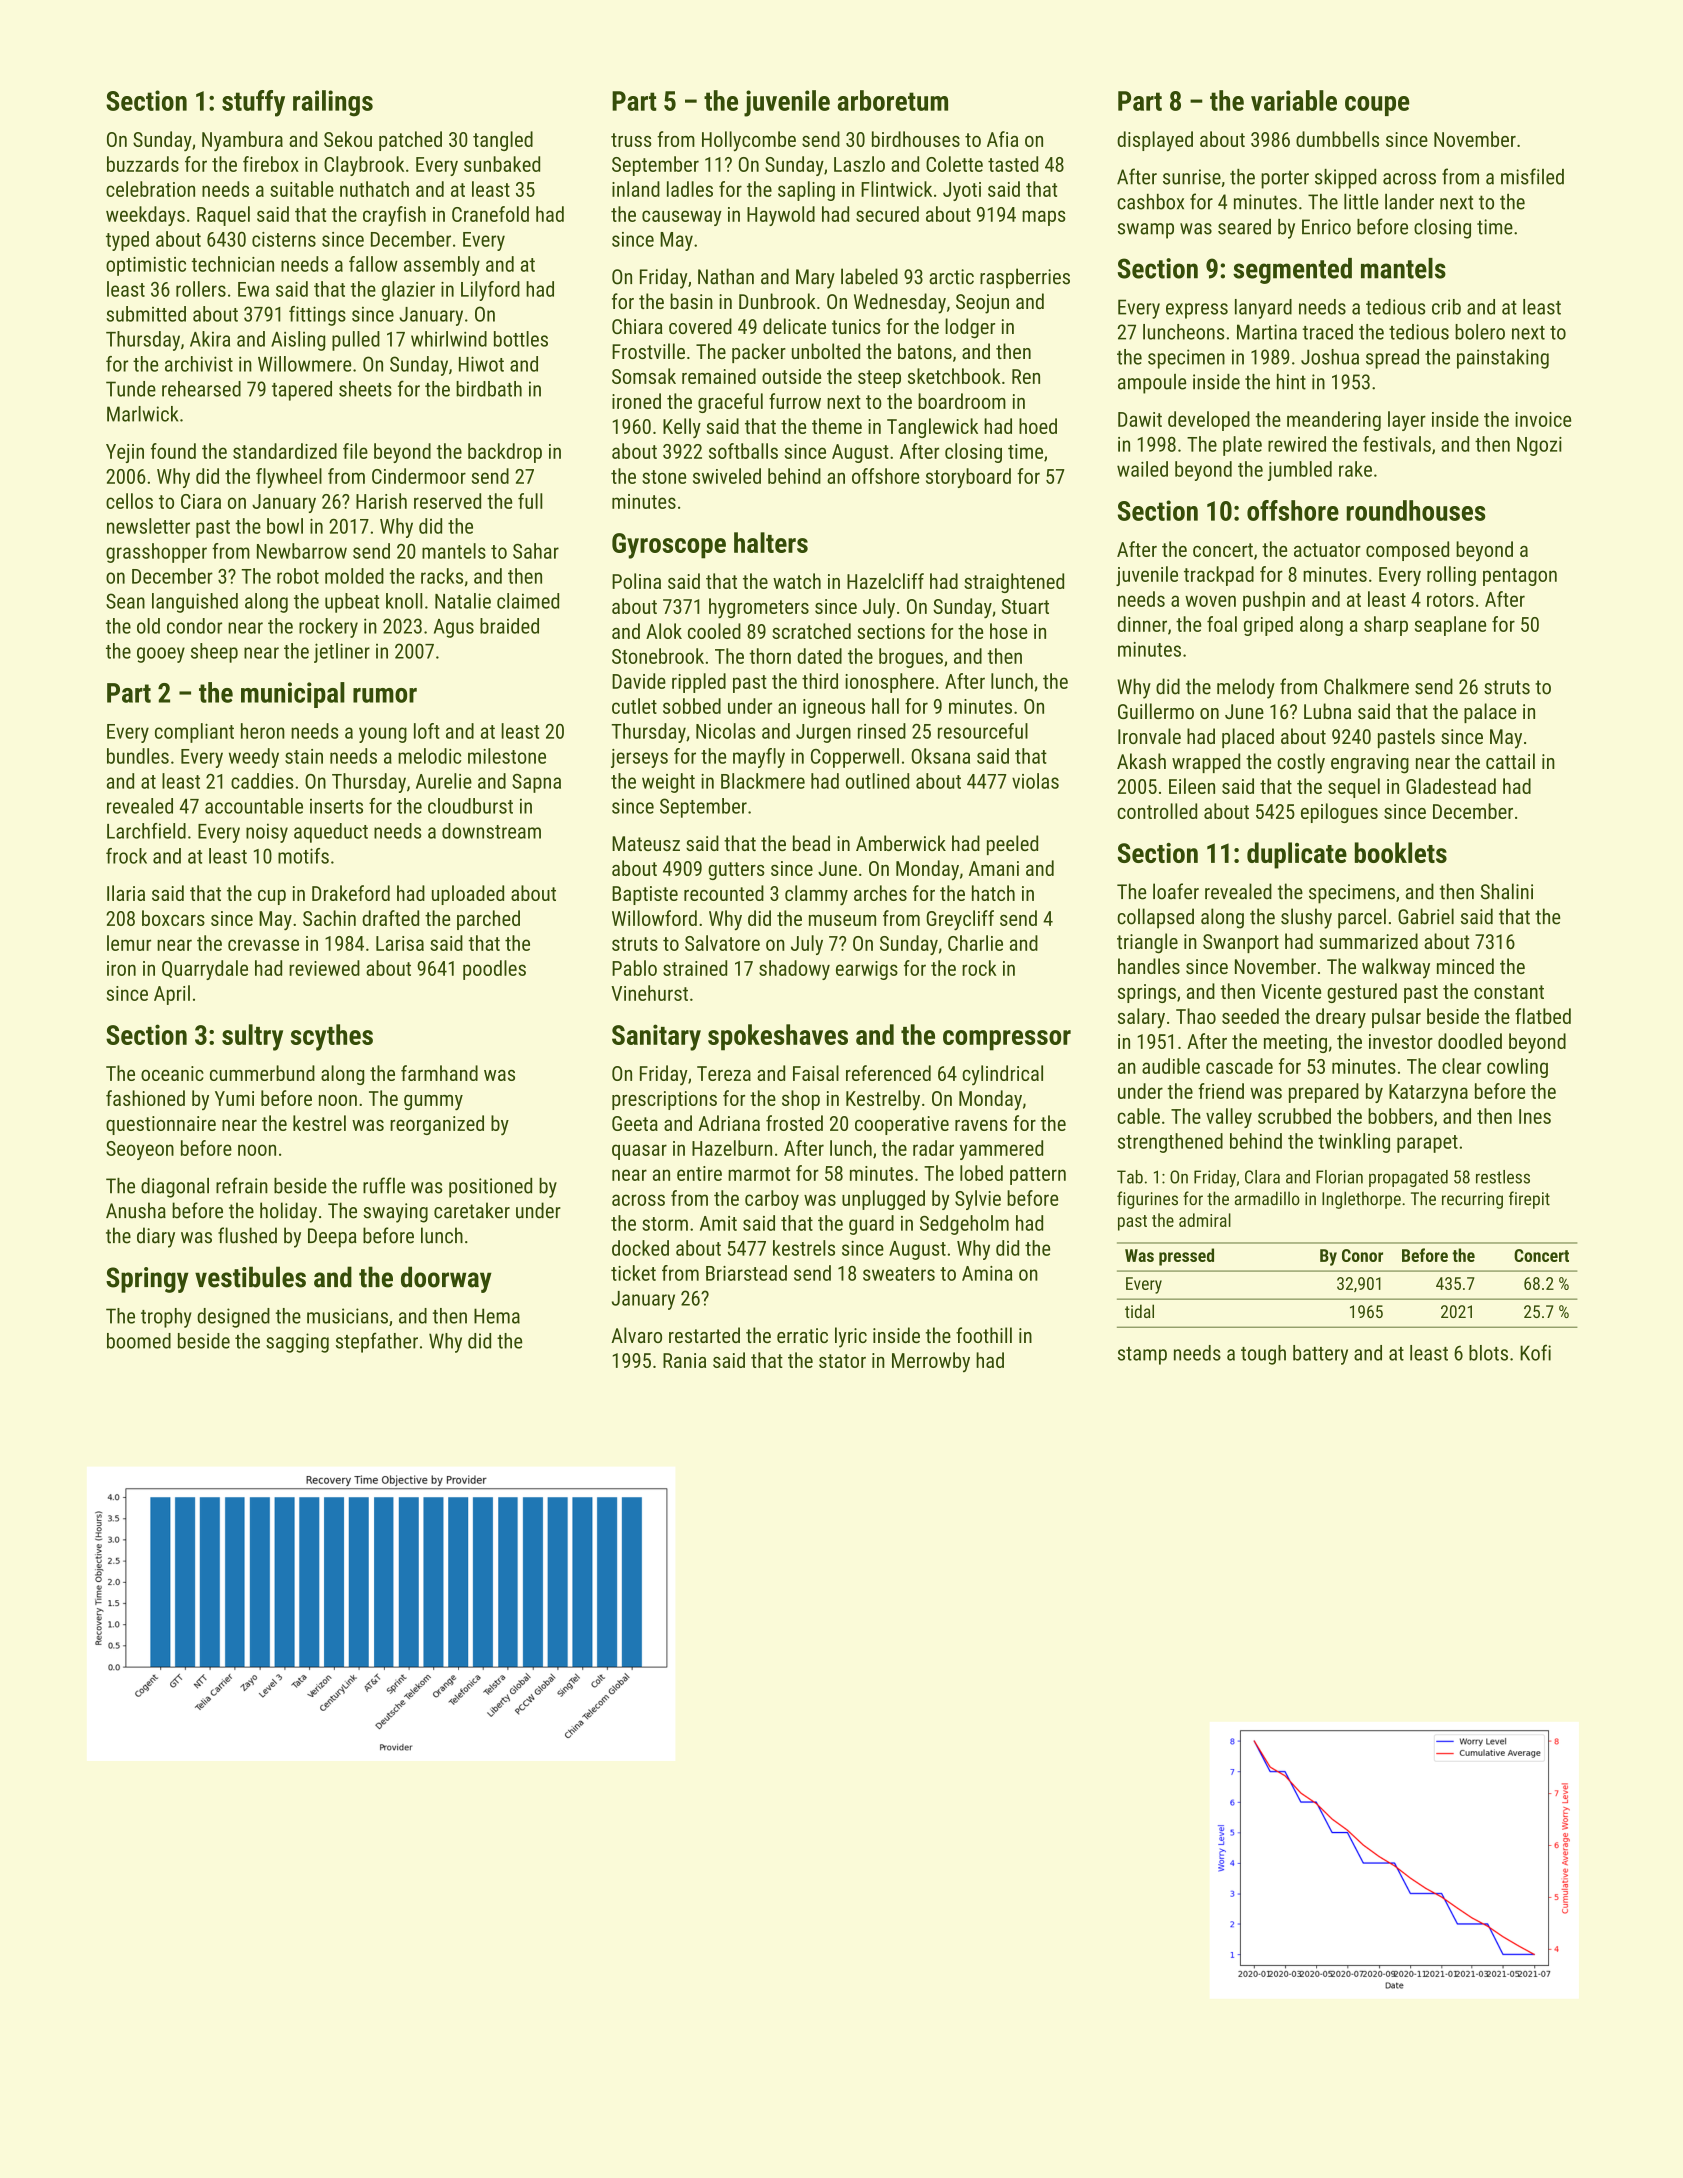  Describe the element at coordinates (138, 756) in the image. I see `bundles` at that location.
